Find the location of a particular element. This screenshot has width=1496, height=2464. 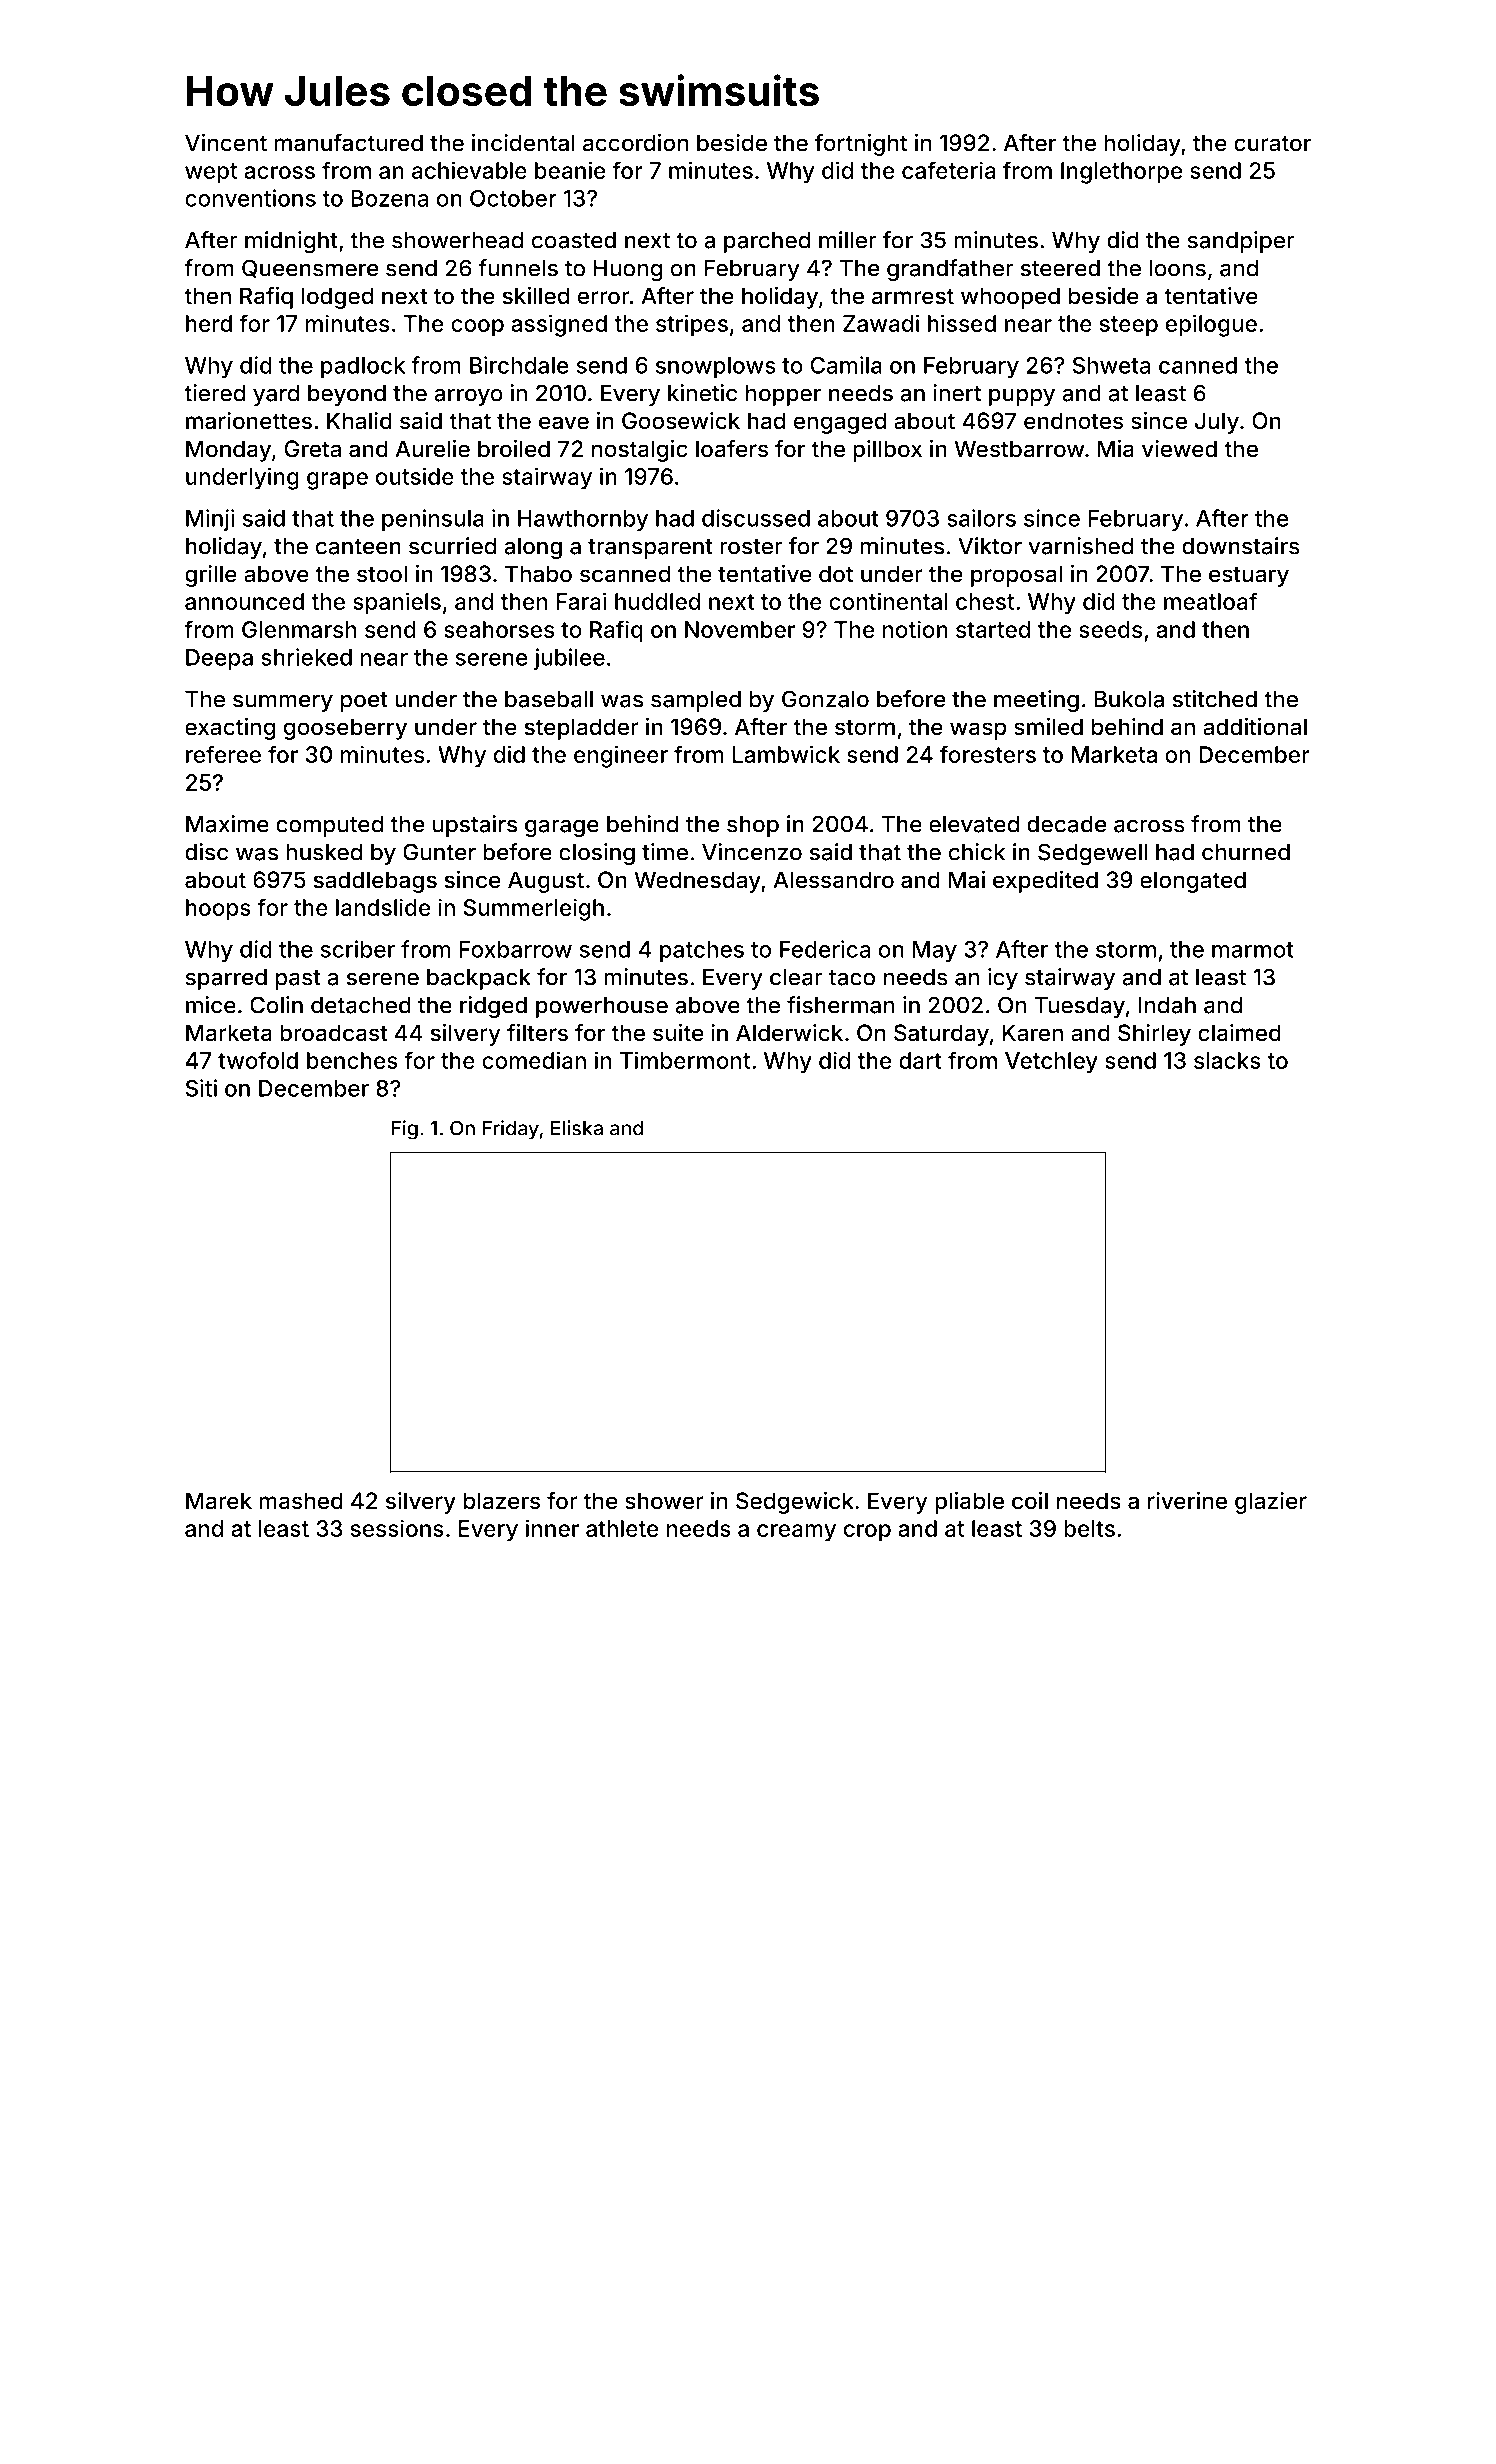

slacks is located at coordinates (1227, 1060).
